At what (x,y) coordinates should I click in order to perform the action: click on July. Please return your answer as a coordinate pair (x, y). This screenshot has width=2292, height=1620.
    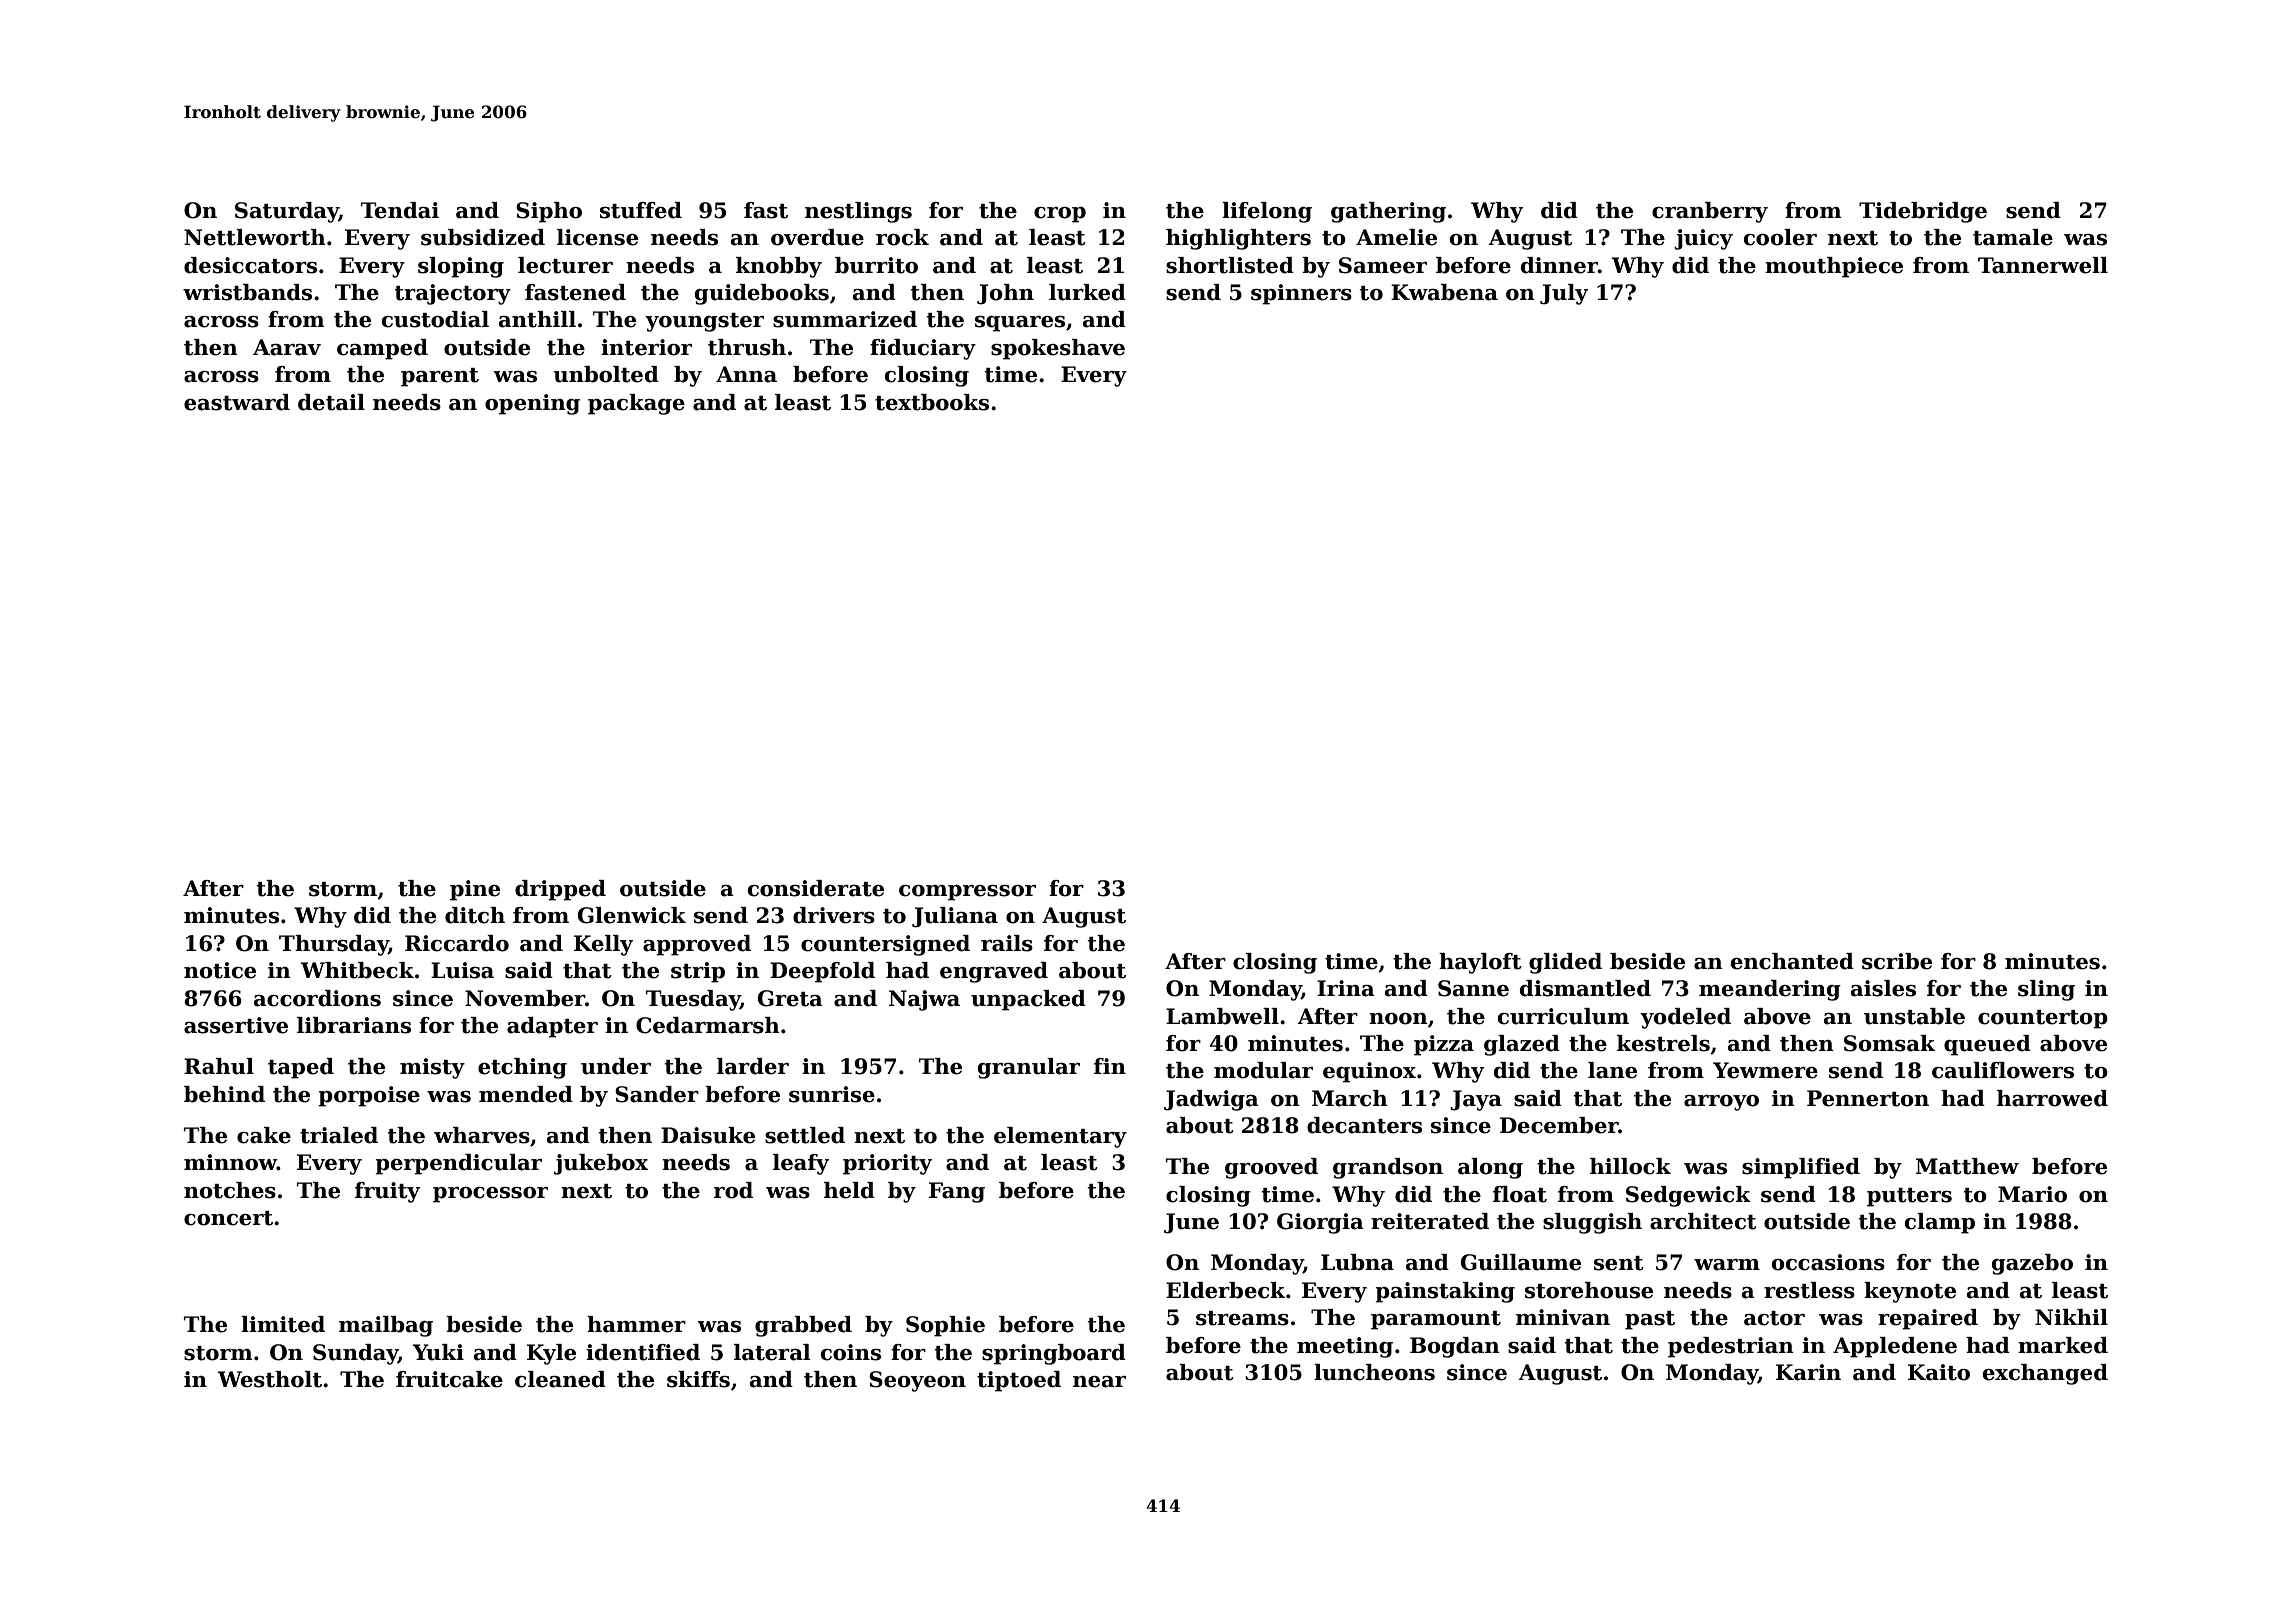
    Looking at the image, I should click on (1564, 294).
